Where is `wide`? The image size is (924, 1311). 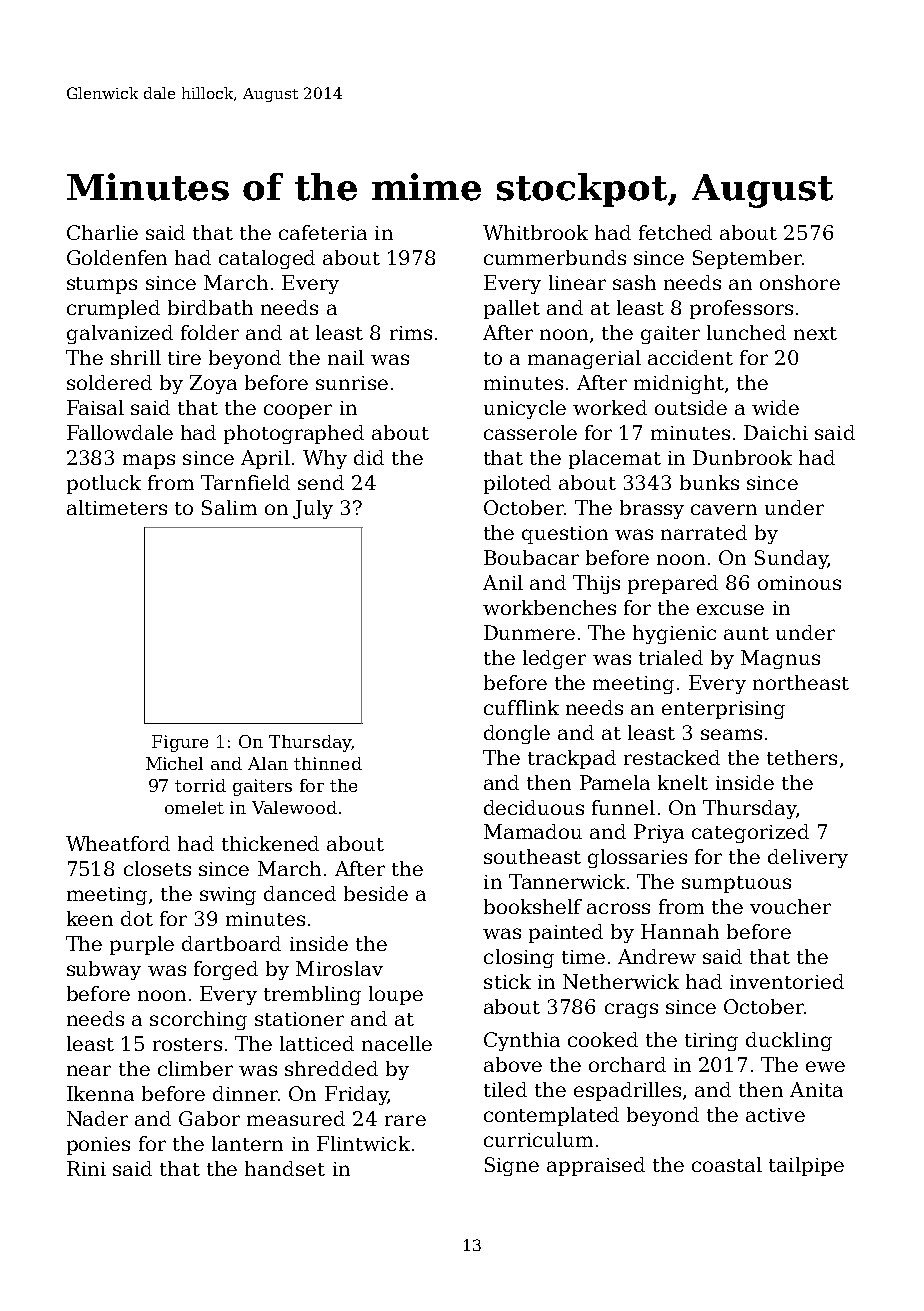 wide is located at coordinates (775, 407).
